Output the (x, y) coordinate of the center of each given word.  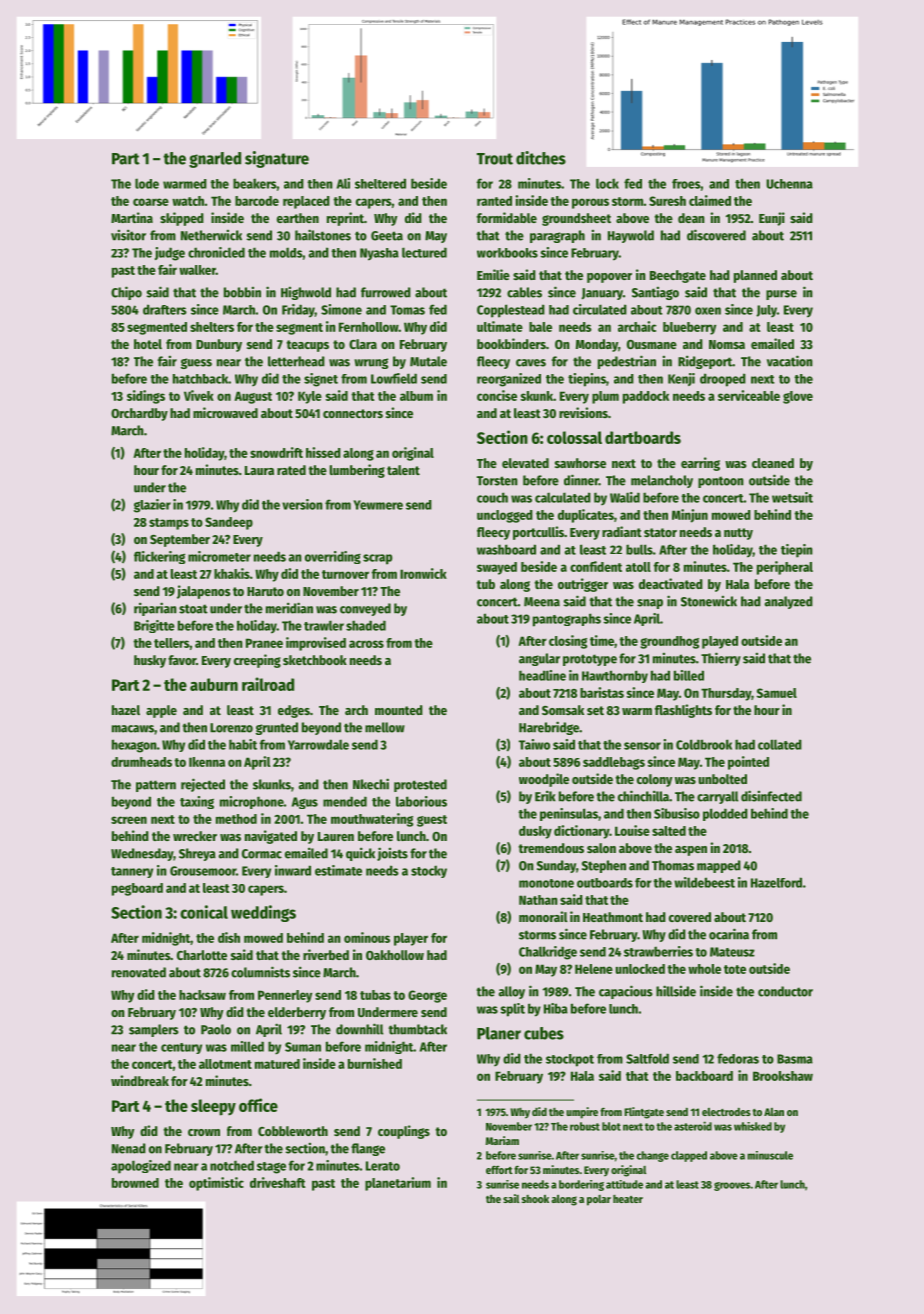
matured (277, 1064)
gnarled (215, 160)
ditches (541, 158)
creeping (257, 661)
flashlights (683, 711)
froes (686, 184)
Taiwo (534, 744)
